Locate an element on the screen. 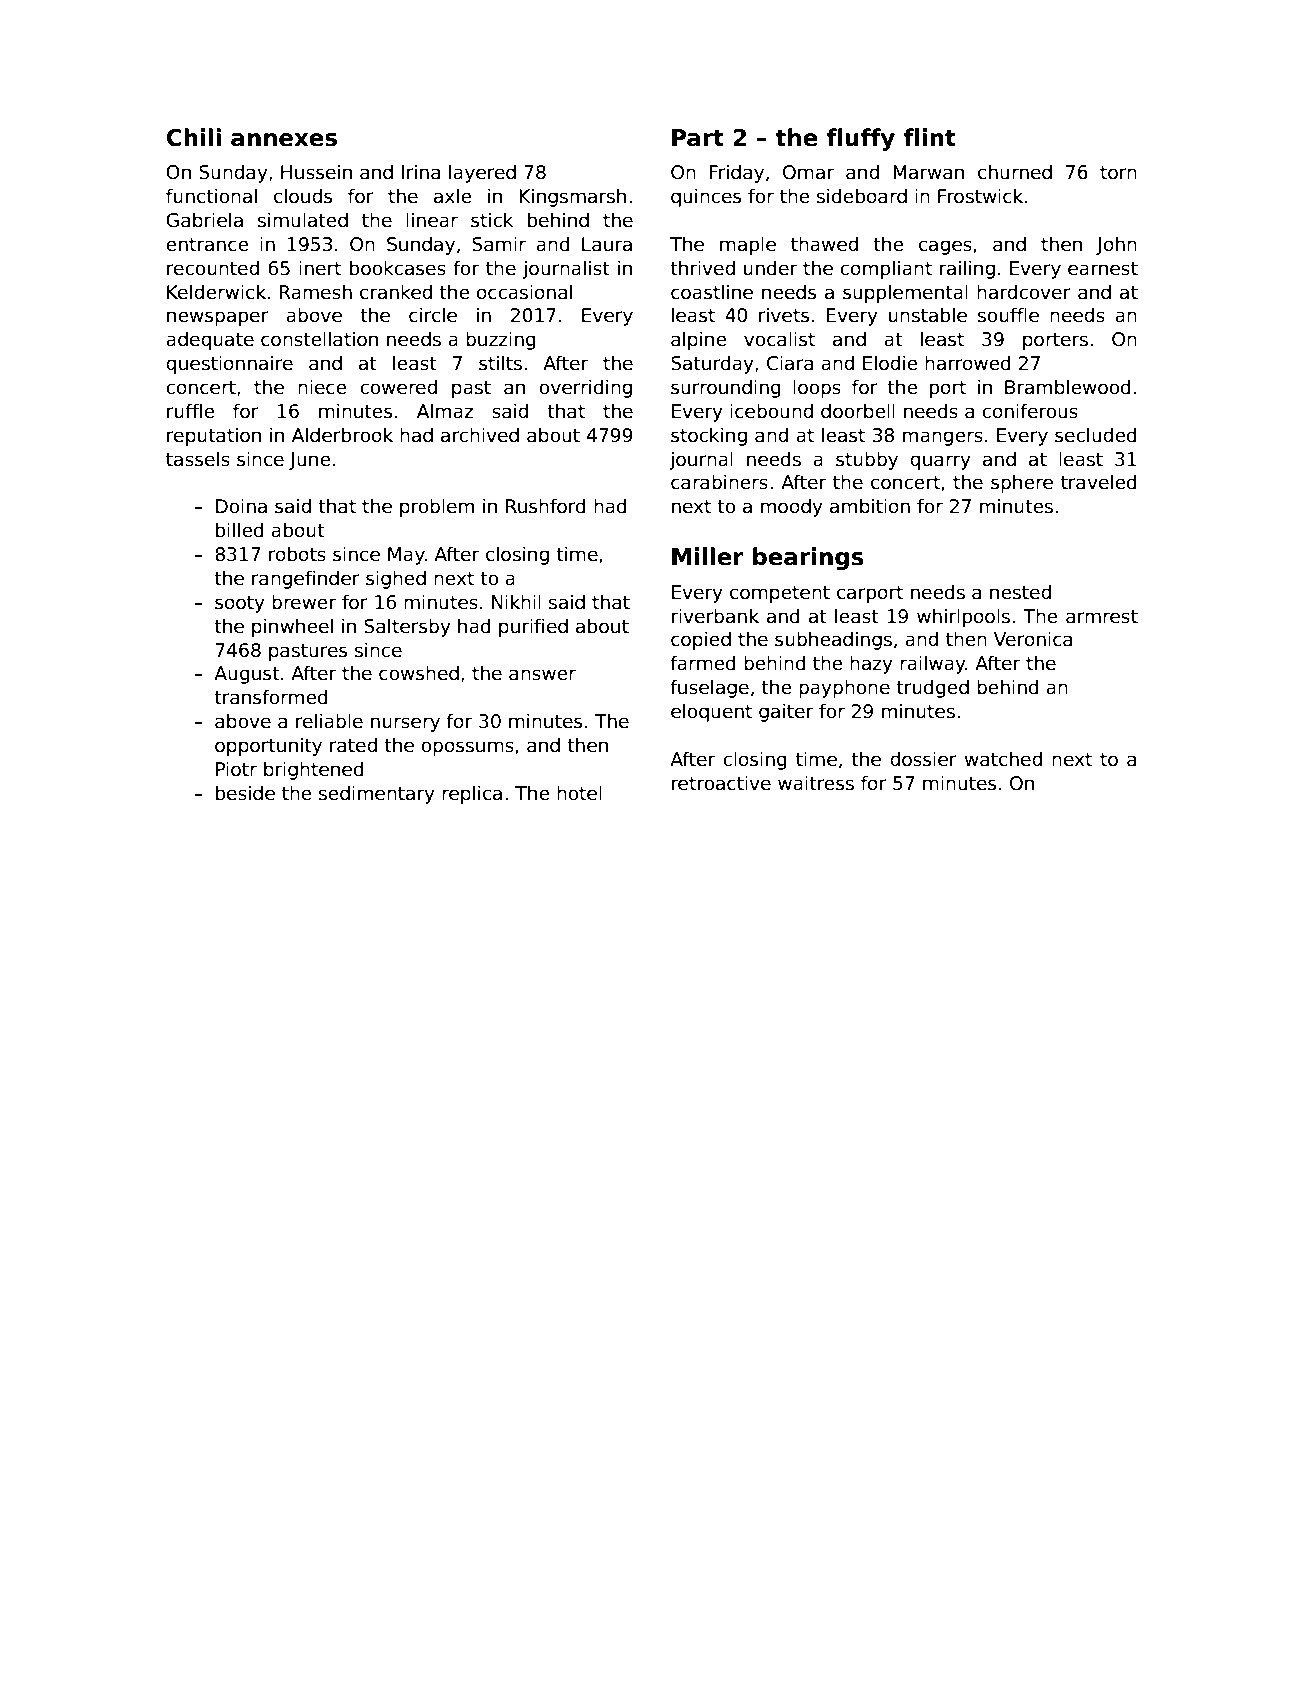 This screenshot has height=1688, width=1304. mangers is located at coordinates (943, 438).
